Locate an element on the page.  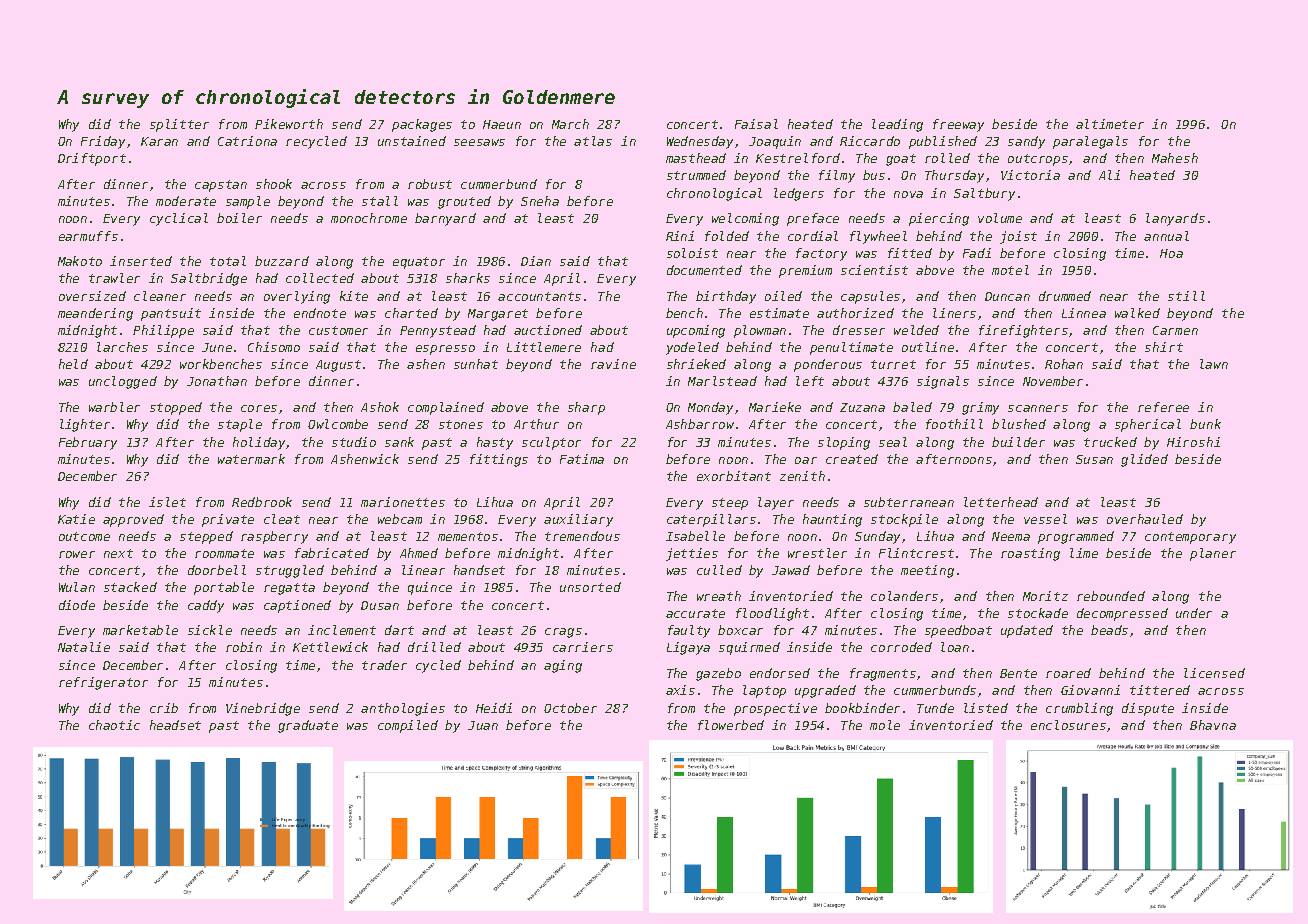
chaotic is located at coordinates (114, 725).
